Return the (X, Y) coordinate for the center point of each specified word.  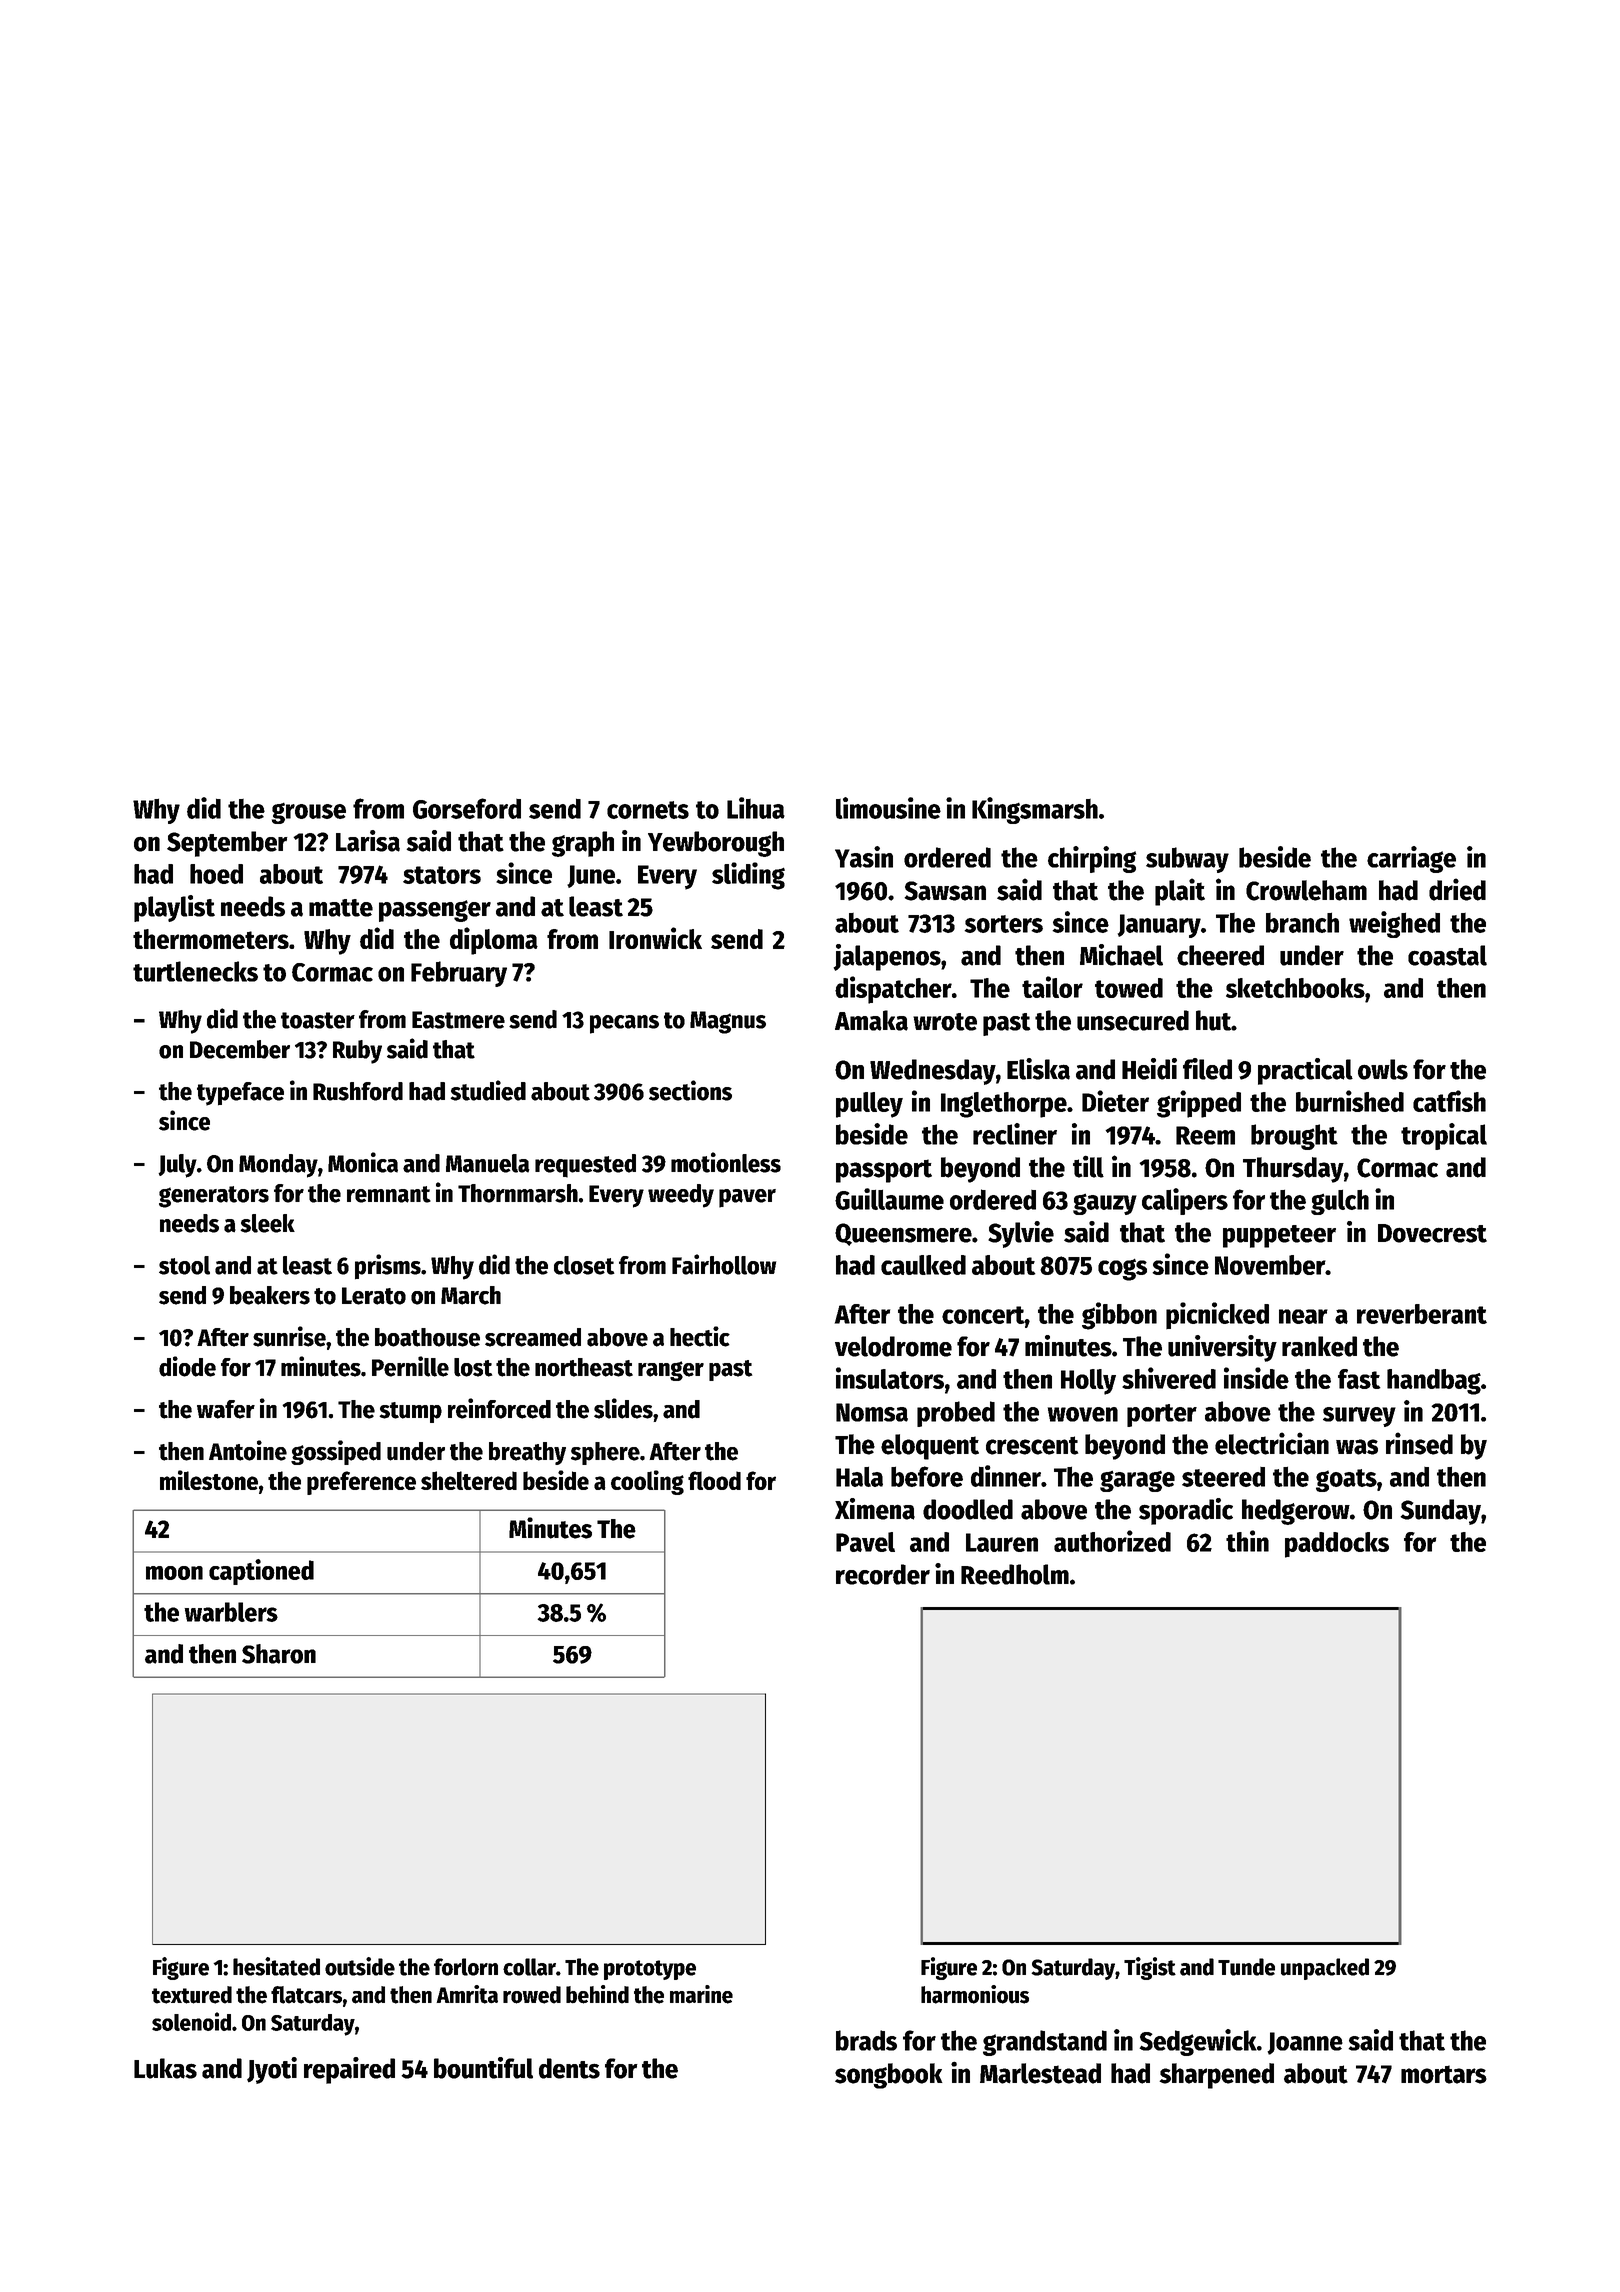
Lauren (1002, 1542)
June (591, 876)
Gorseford (467, 808)
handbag (1434, 1382)
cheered (1220, 955)
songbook (889, 2076)
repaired (349, 2070)
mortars (1444, 2074)
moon (174, 1573)
